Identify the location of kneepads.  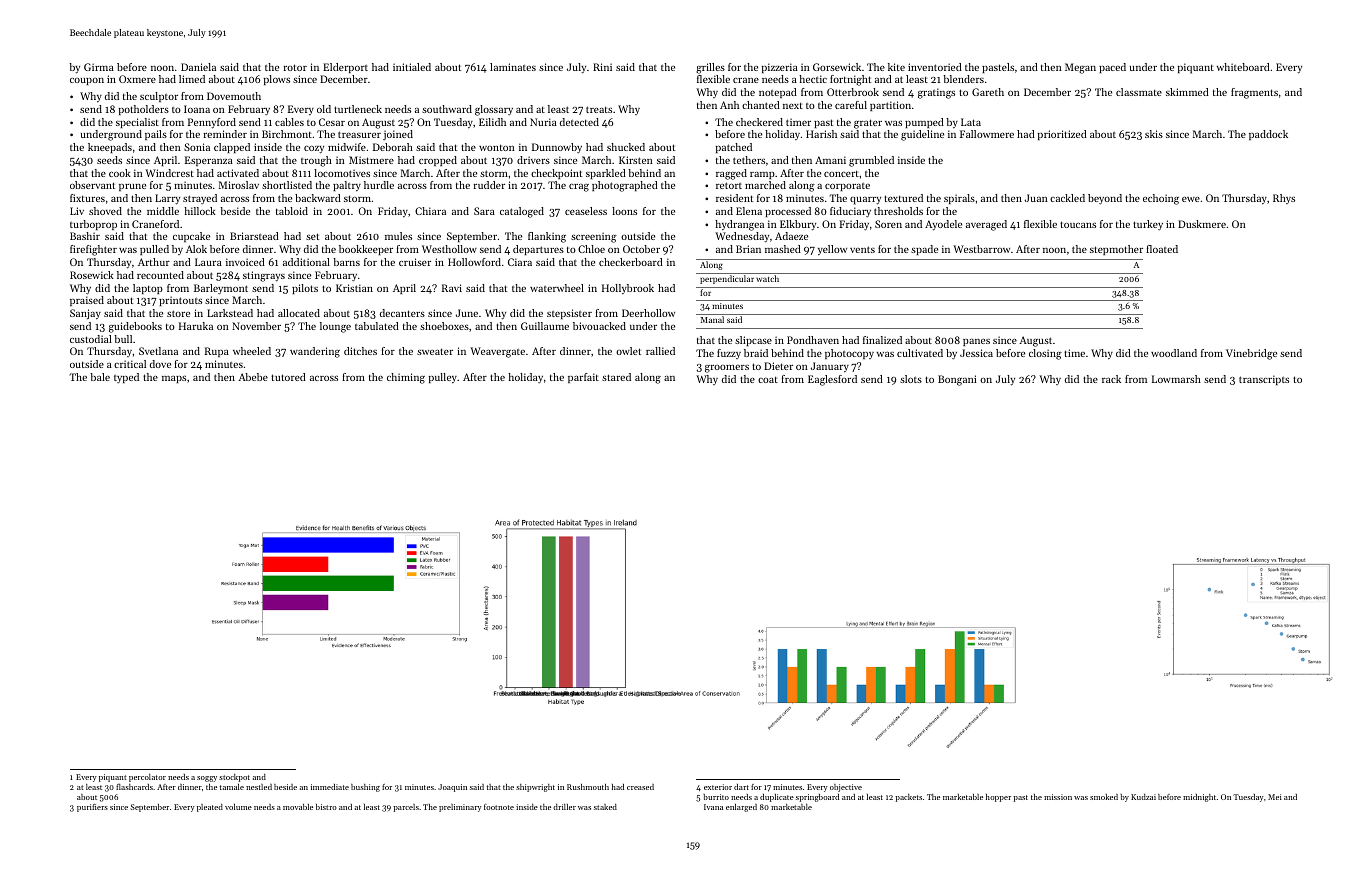
(110, 148).
